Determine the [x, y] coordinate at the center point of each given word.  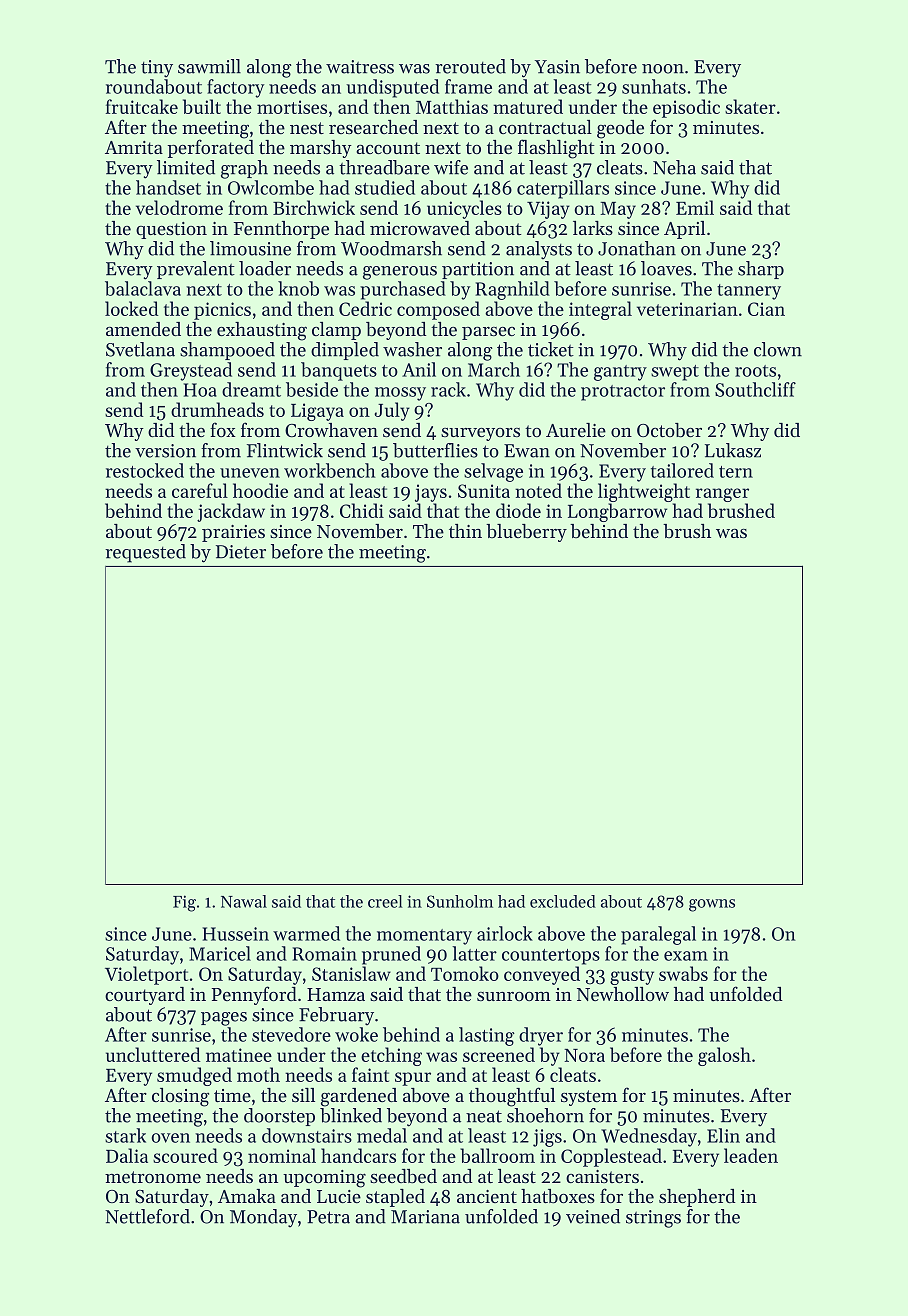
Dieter [241, 552]
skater [750, 106]
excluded [563, 901]
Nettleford [147, 1216]
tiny [157, 69]
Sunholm [460, 901]
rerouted [470, 66]
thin [465, 531]
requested [145, 553]
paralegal [658, 935]
